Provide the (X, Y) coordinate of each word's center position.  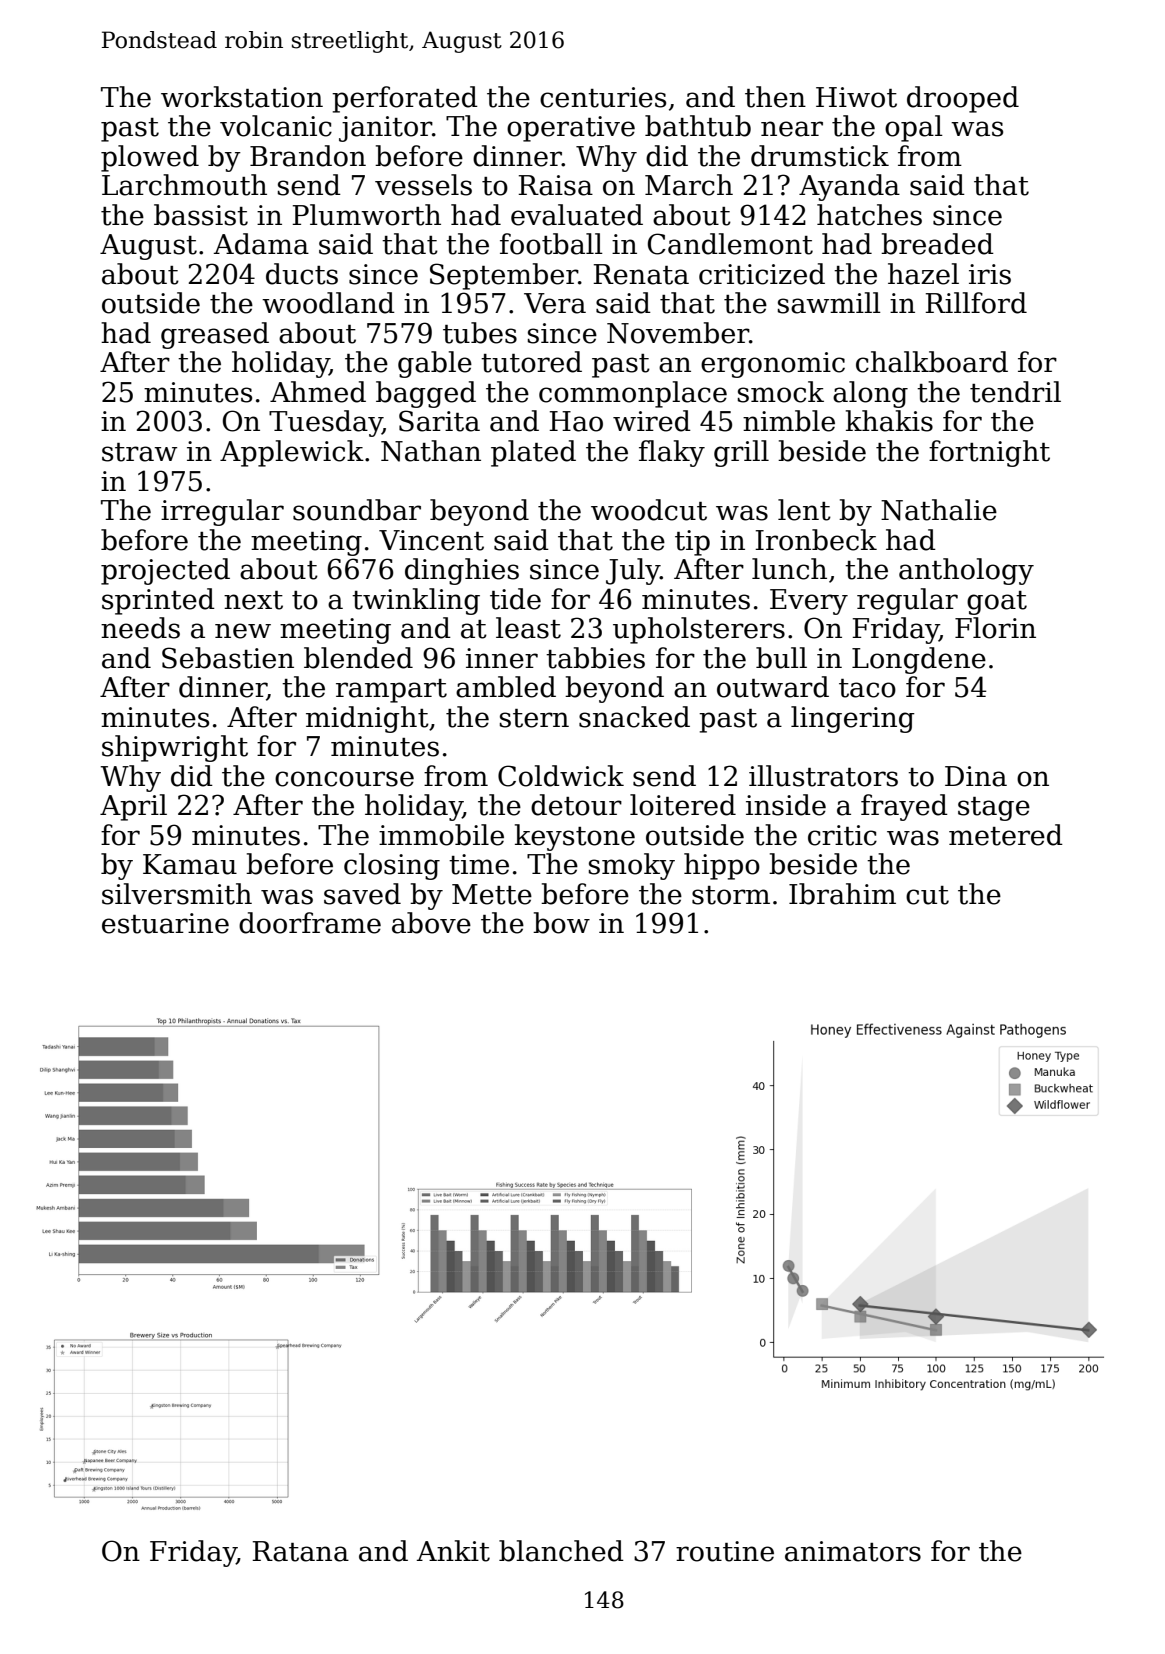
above (431, 923)
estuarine (165, 923)
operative (571, 129)
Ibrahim (842, 894)
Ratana (300, 1551)
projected (165, 571)
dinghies (462, 571)
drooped (963, 99)
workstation (242, 97)
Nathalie (939, 510)
